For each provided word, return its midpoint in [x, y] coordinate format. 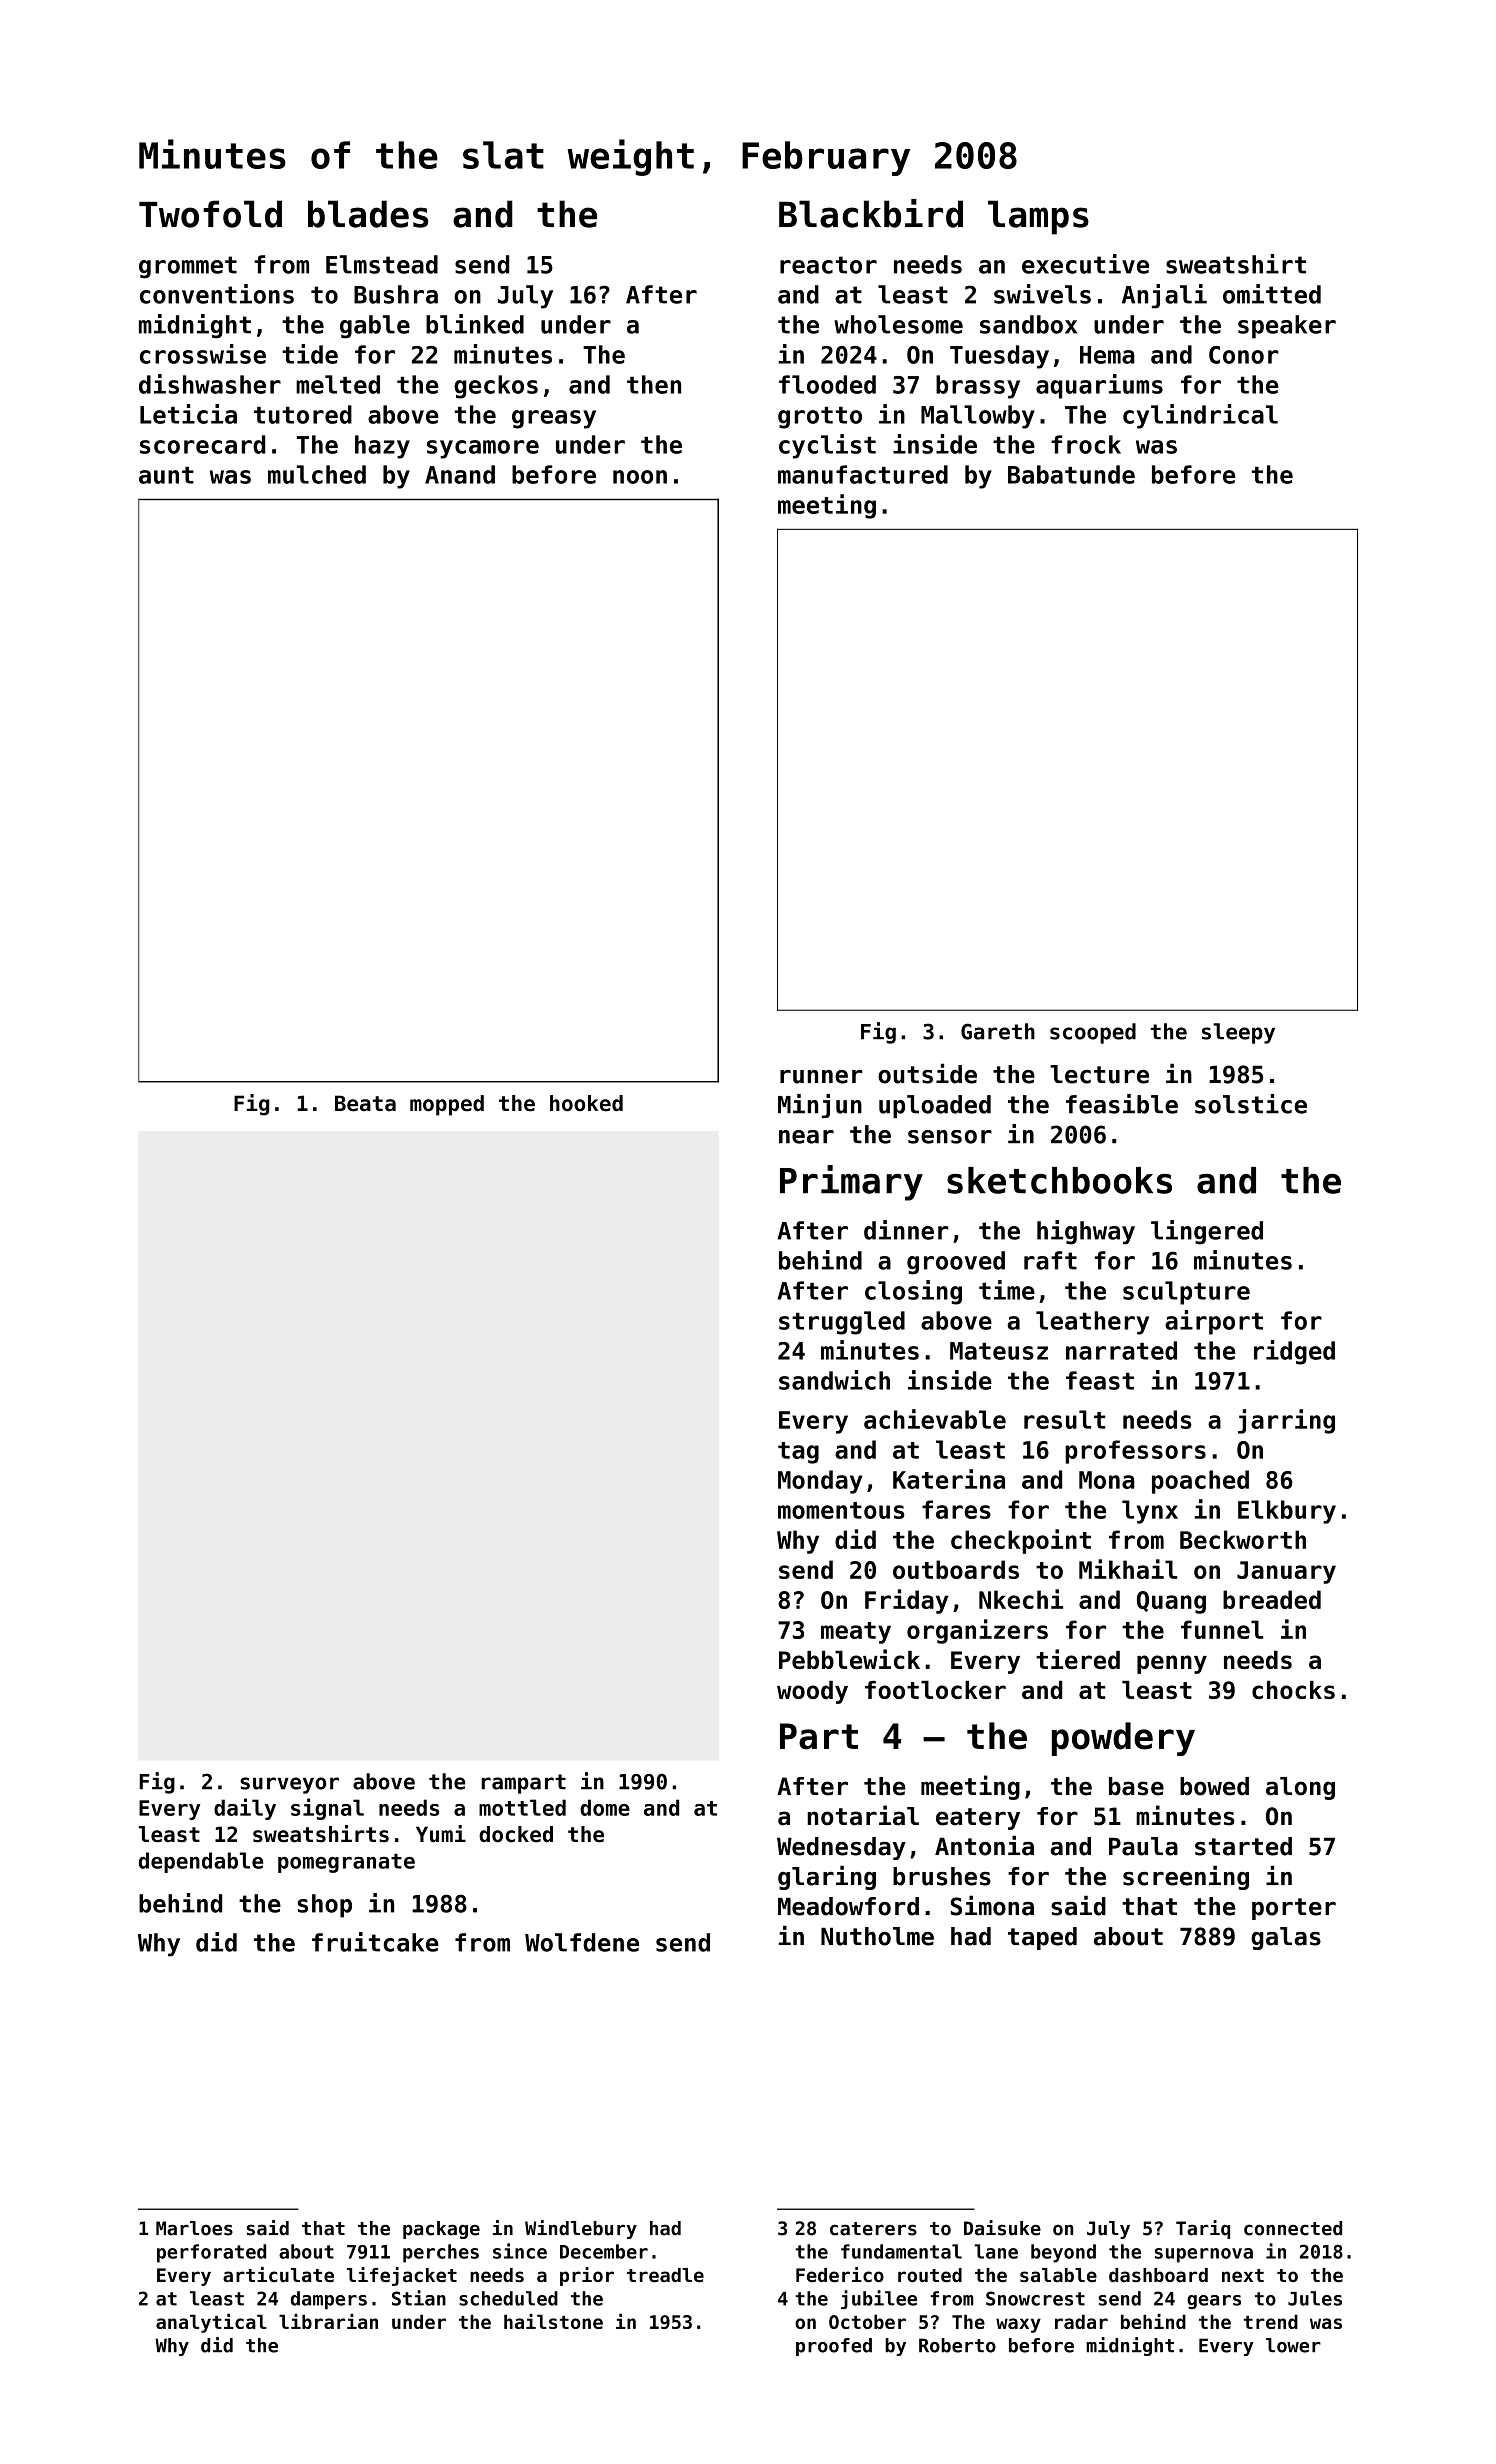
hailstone [553, 2321]
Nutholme [877, 1936]
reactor [828, 265]
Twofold [210, 214]
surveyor [289, 1785]
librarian [328, 2321]
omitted [1272, 294]
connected [1293, 2228]
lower [1293, 2345]
